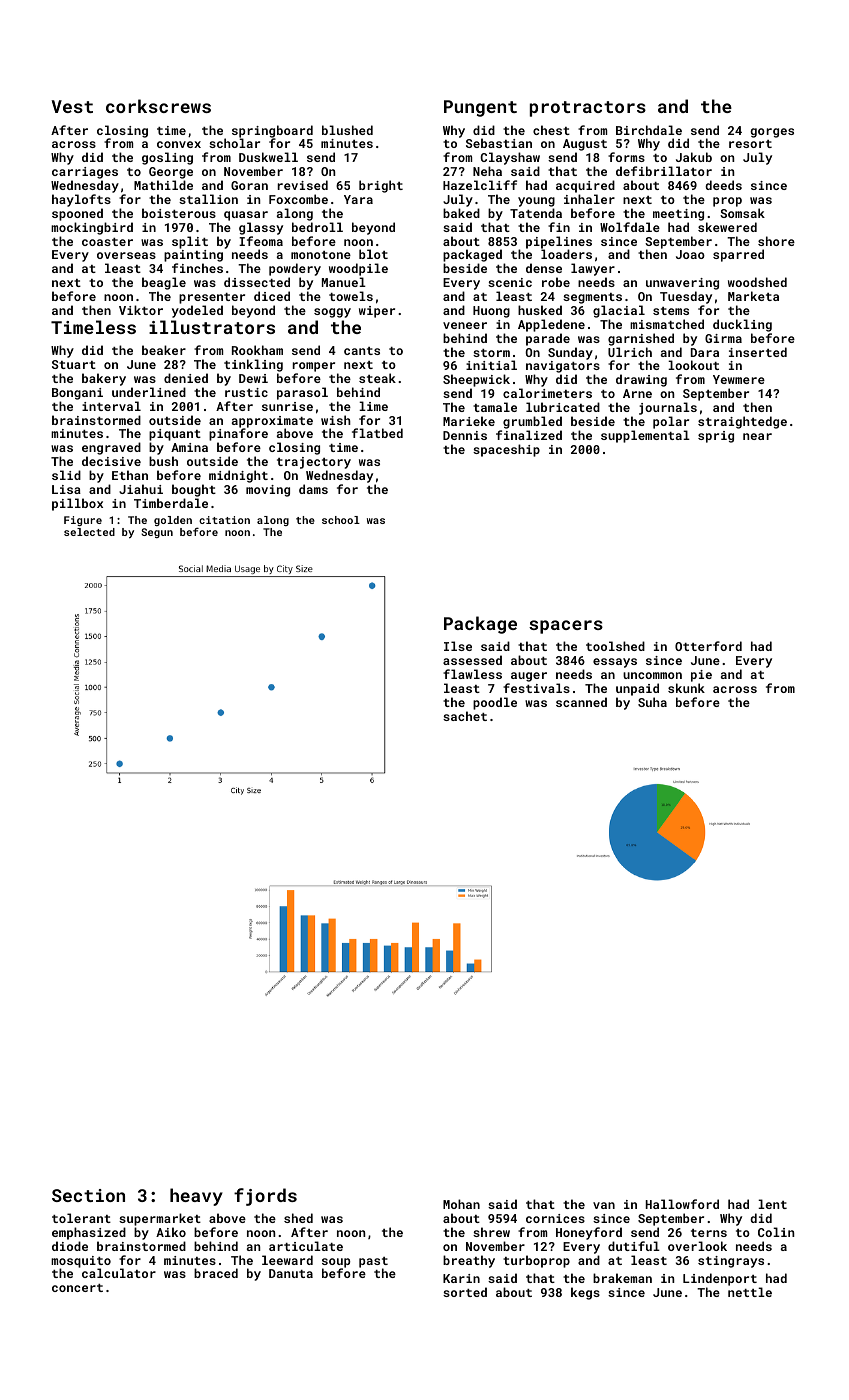 This screenshot has width=849, height=1400. Describe the element at coordinates (708, 646) in the screenshot. I see `Otterford` at that location.
